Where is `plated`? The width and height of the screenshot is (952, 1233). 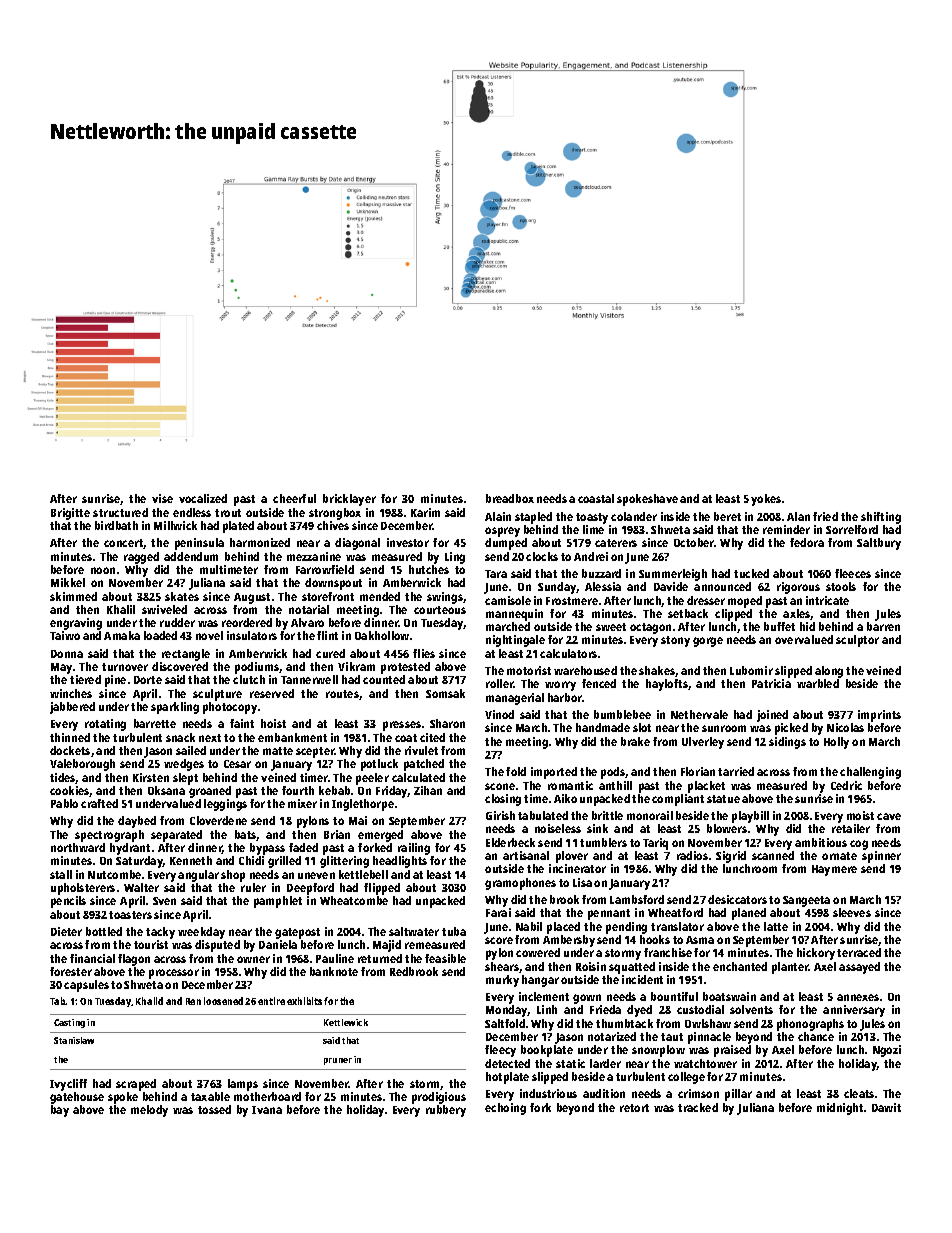 plated is located at coordinates (238, 527).
